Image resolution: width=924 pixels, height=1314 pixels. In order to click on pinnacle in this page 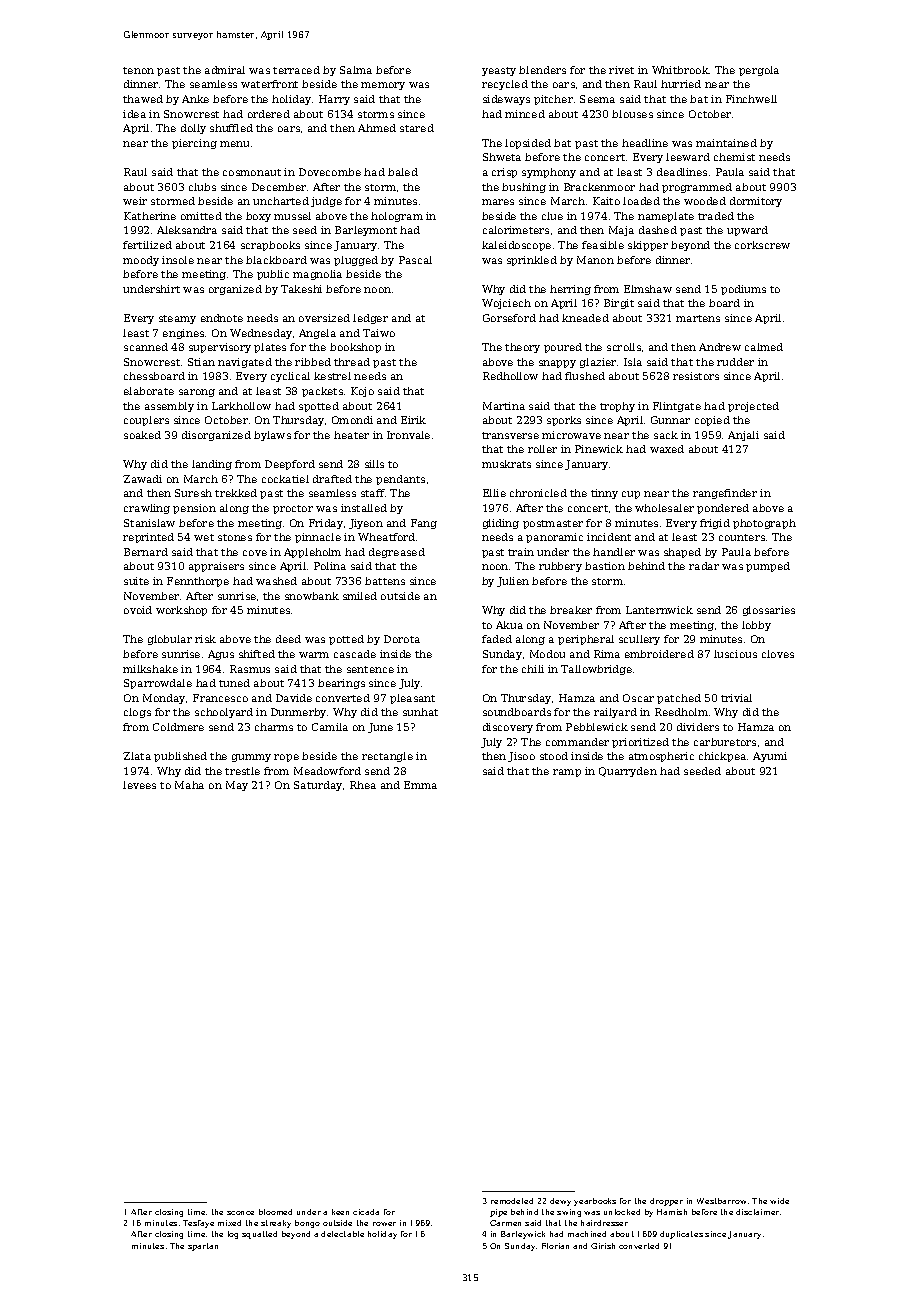, I will do `click(318, 538)`.
